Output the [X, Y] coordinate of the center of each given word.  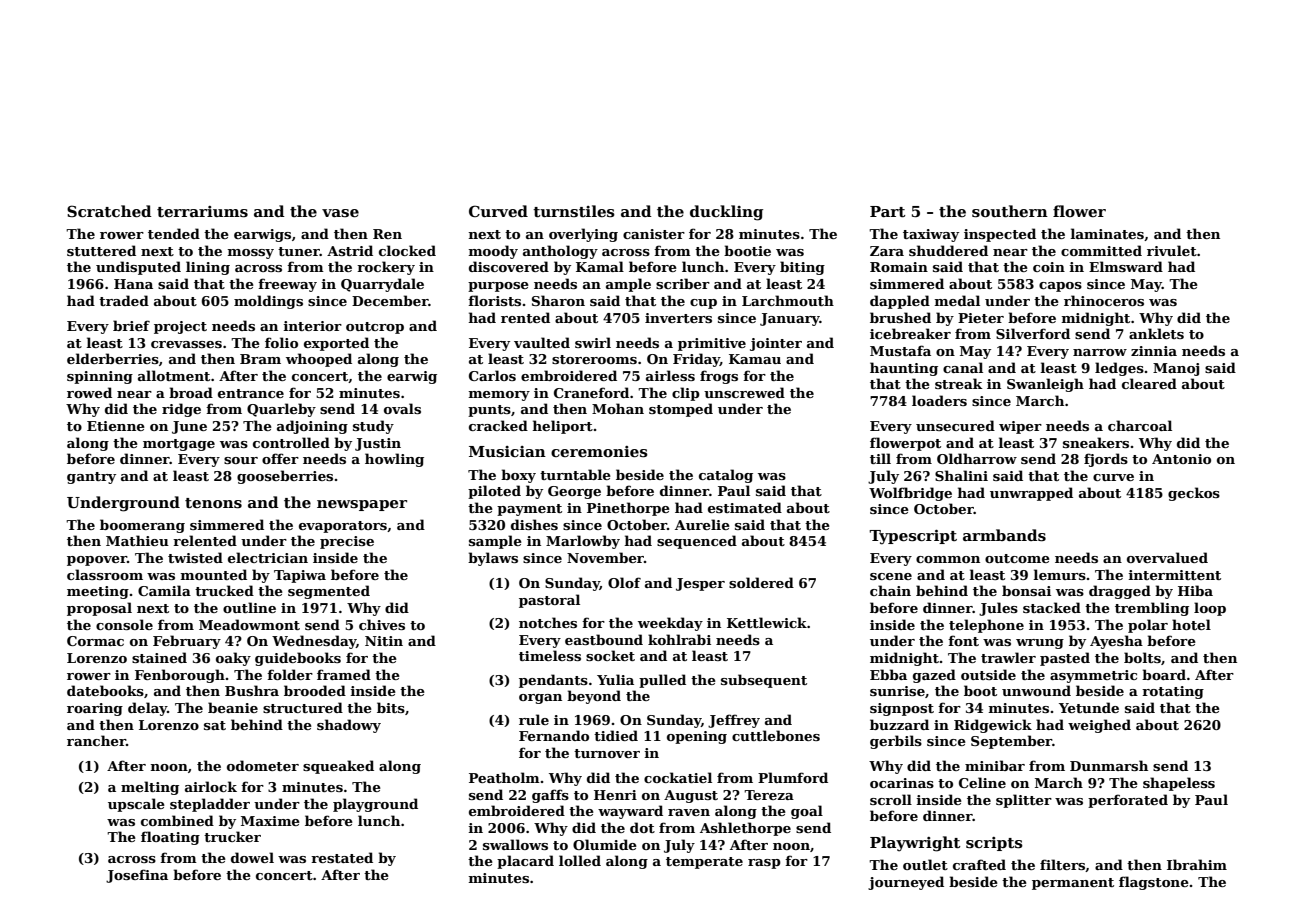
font [963, 640]
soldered [761, 582]
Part [887, 211]
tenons [213, 503]
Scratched [109, 211]
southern [1010, 211]
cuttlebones [776, 735]
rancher [96, 740]
